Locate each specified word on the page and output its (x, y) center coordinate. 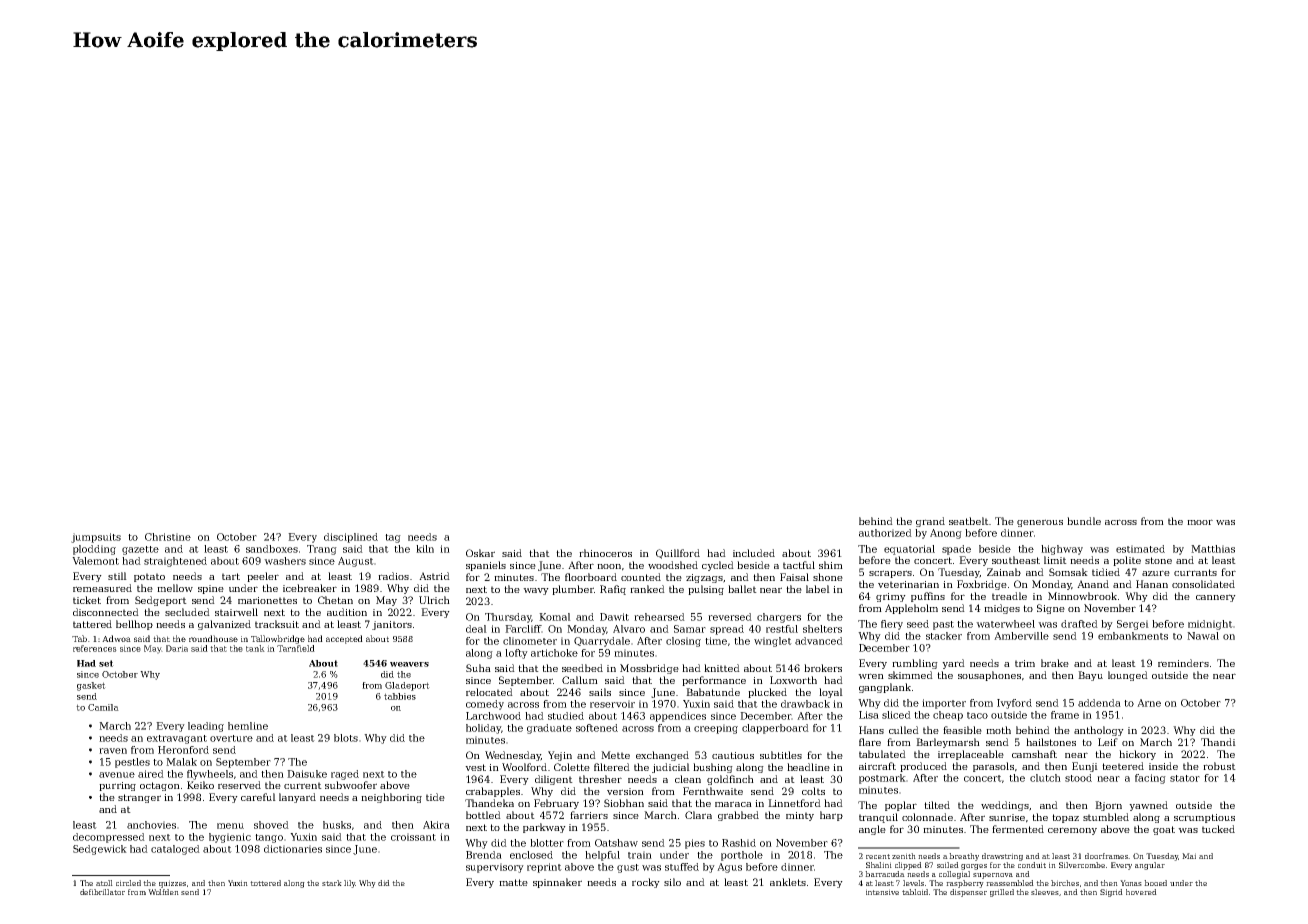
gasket (91, 686)
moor (1200, 522)
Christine (168, 537)
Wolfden (163, 892)
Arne (1149, 703)
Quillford (678, 554)
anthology (1099, 731)
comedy (485, 705)
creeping (716, 729)
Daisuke (307, 774)
